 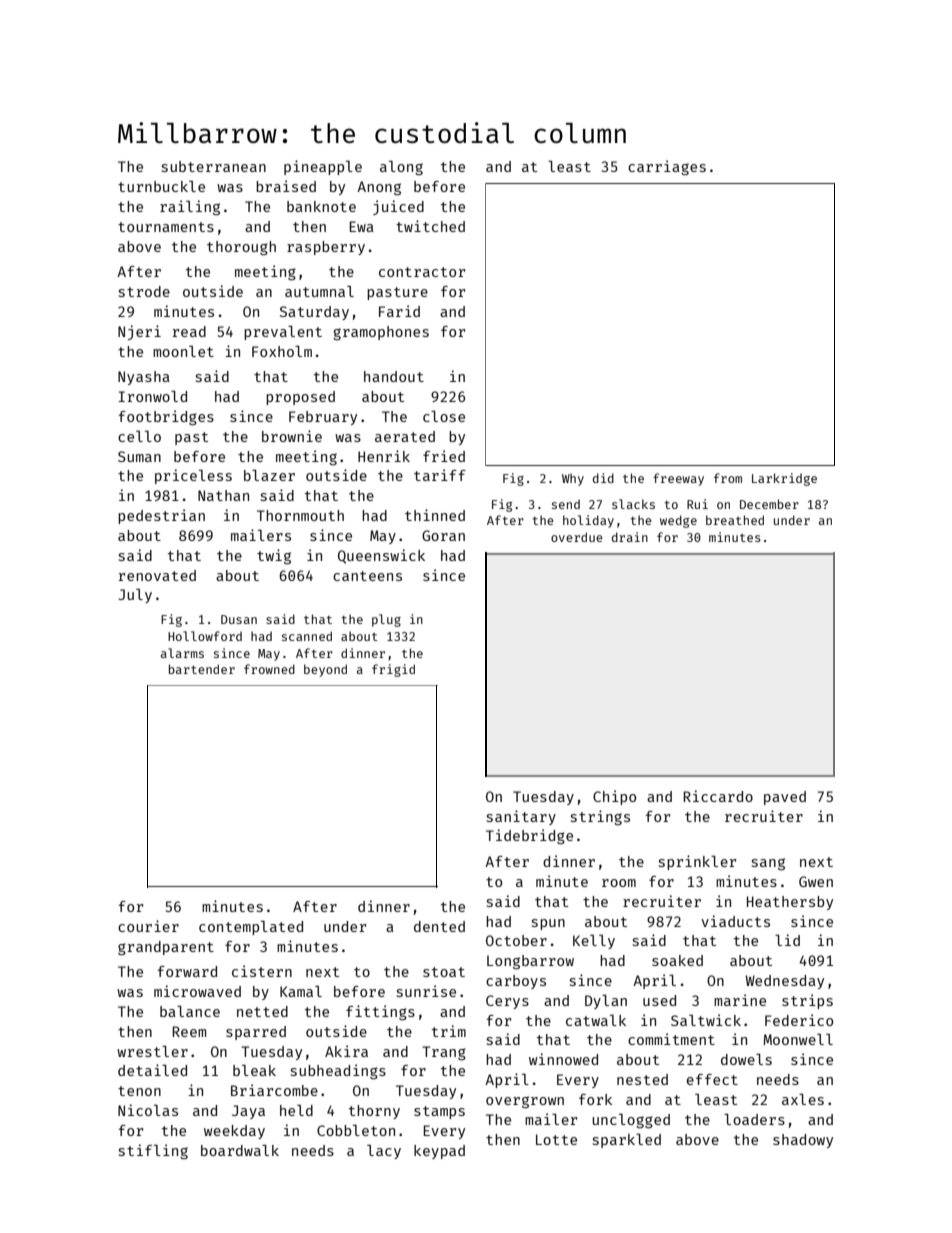 I want to click on pineapple, so click(x=323, y=167).
